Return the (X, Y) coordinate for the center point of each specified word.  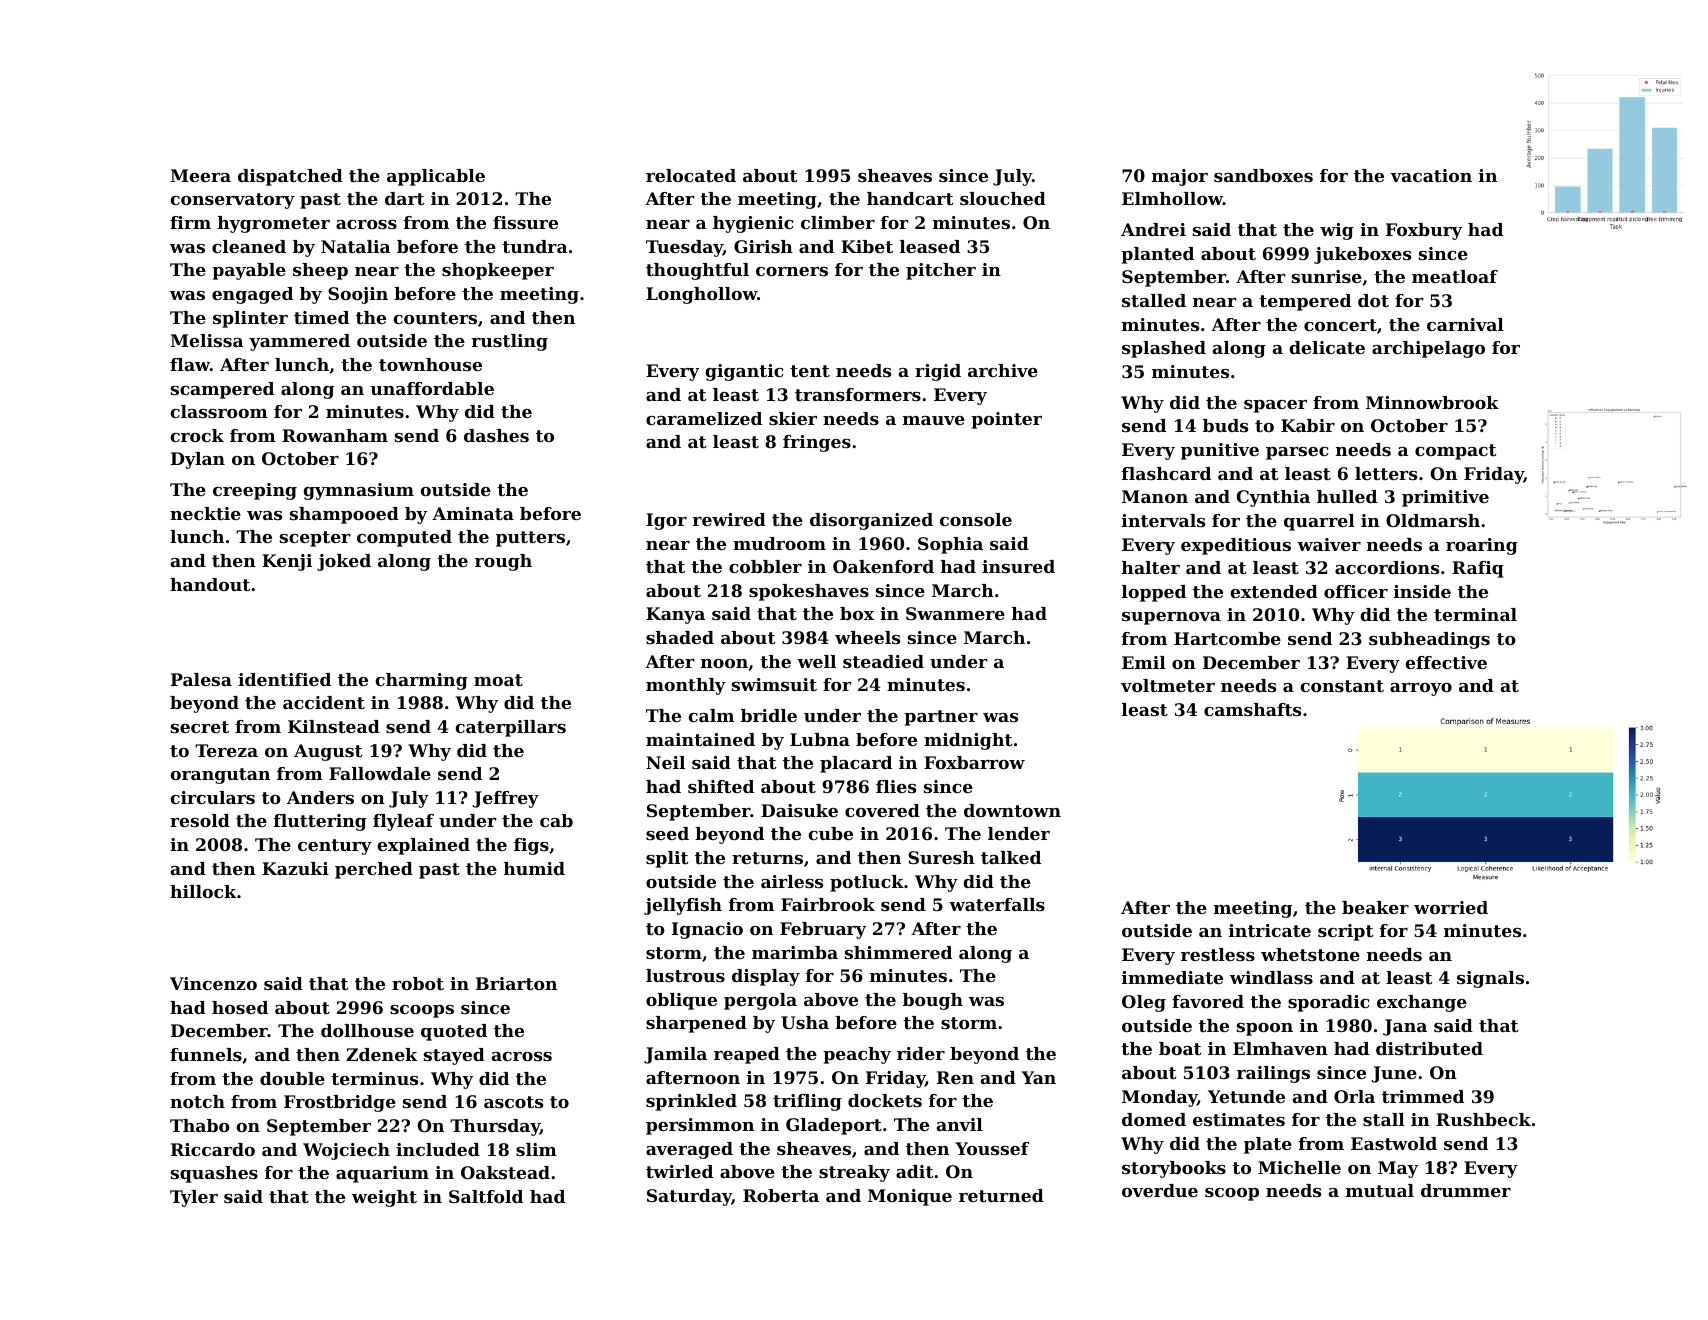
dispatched (290, 177)
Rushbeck (1483, 1119)
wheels (867, 637)
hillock (203, 891)
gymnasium (358, 491)
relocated (691, 175)
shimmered (898, 952)
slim (536, 1149)
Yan (1039, 1077)
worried (1451, 907)
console (976, 519)
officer (1356, 591)
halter (1151, 567)
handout (210, 584)
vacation (1431, 175)
